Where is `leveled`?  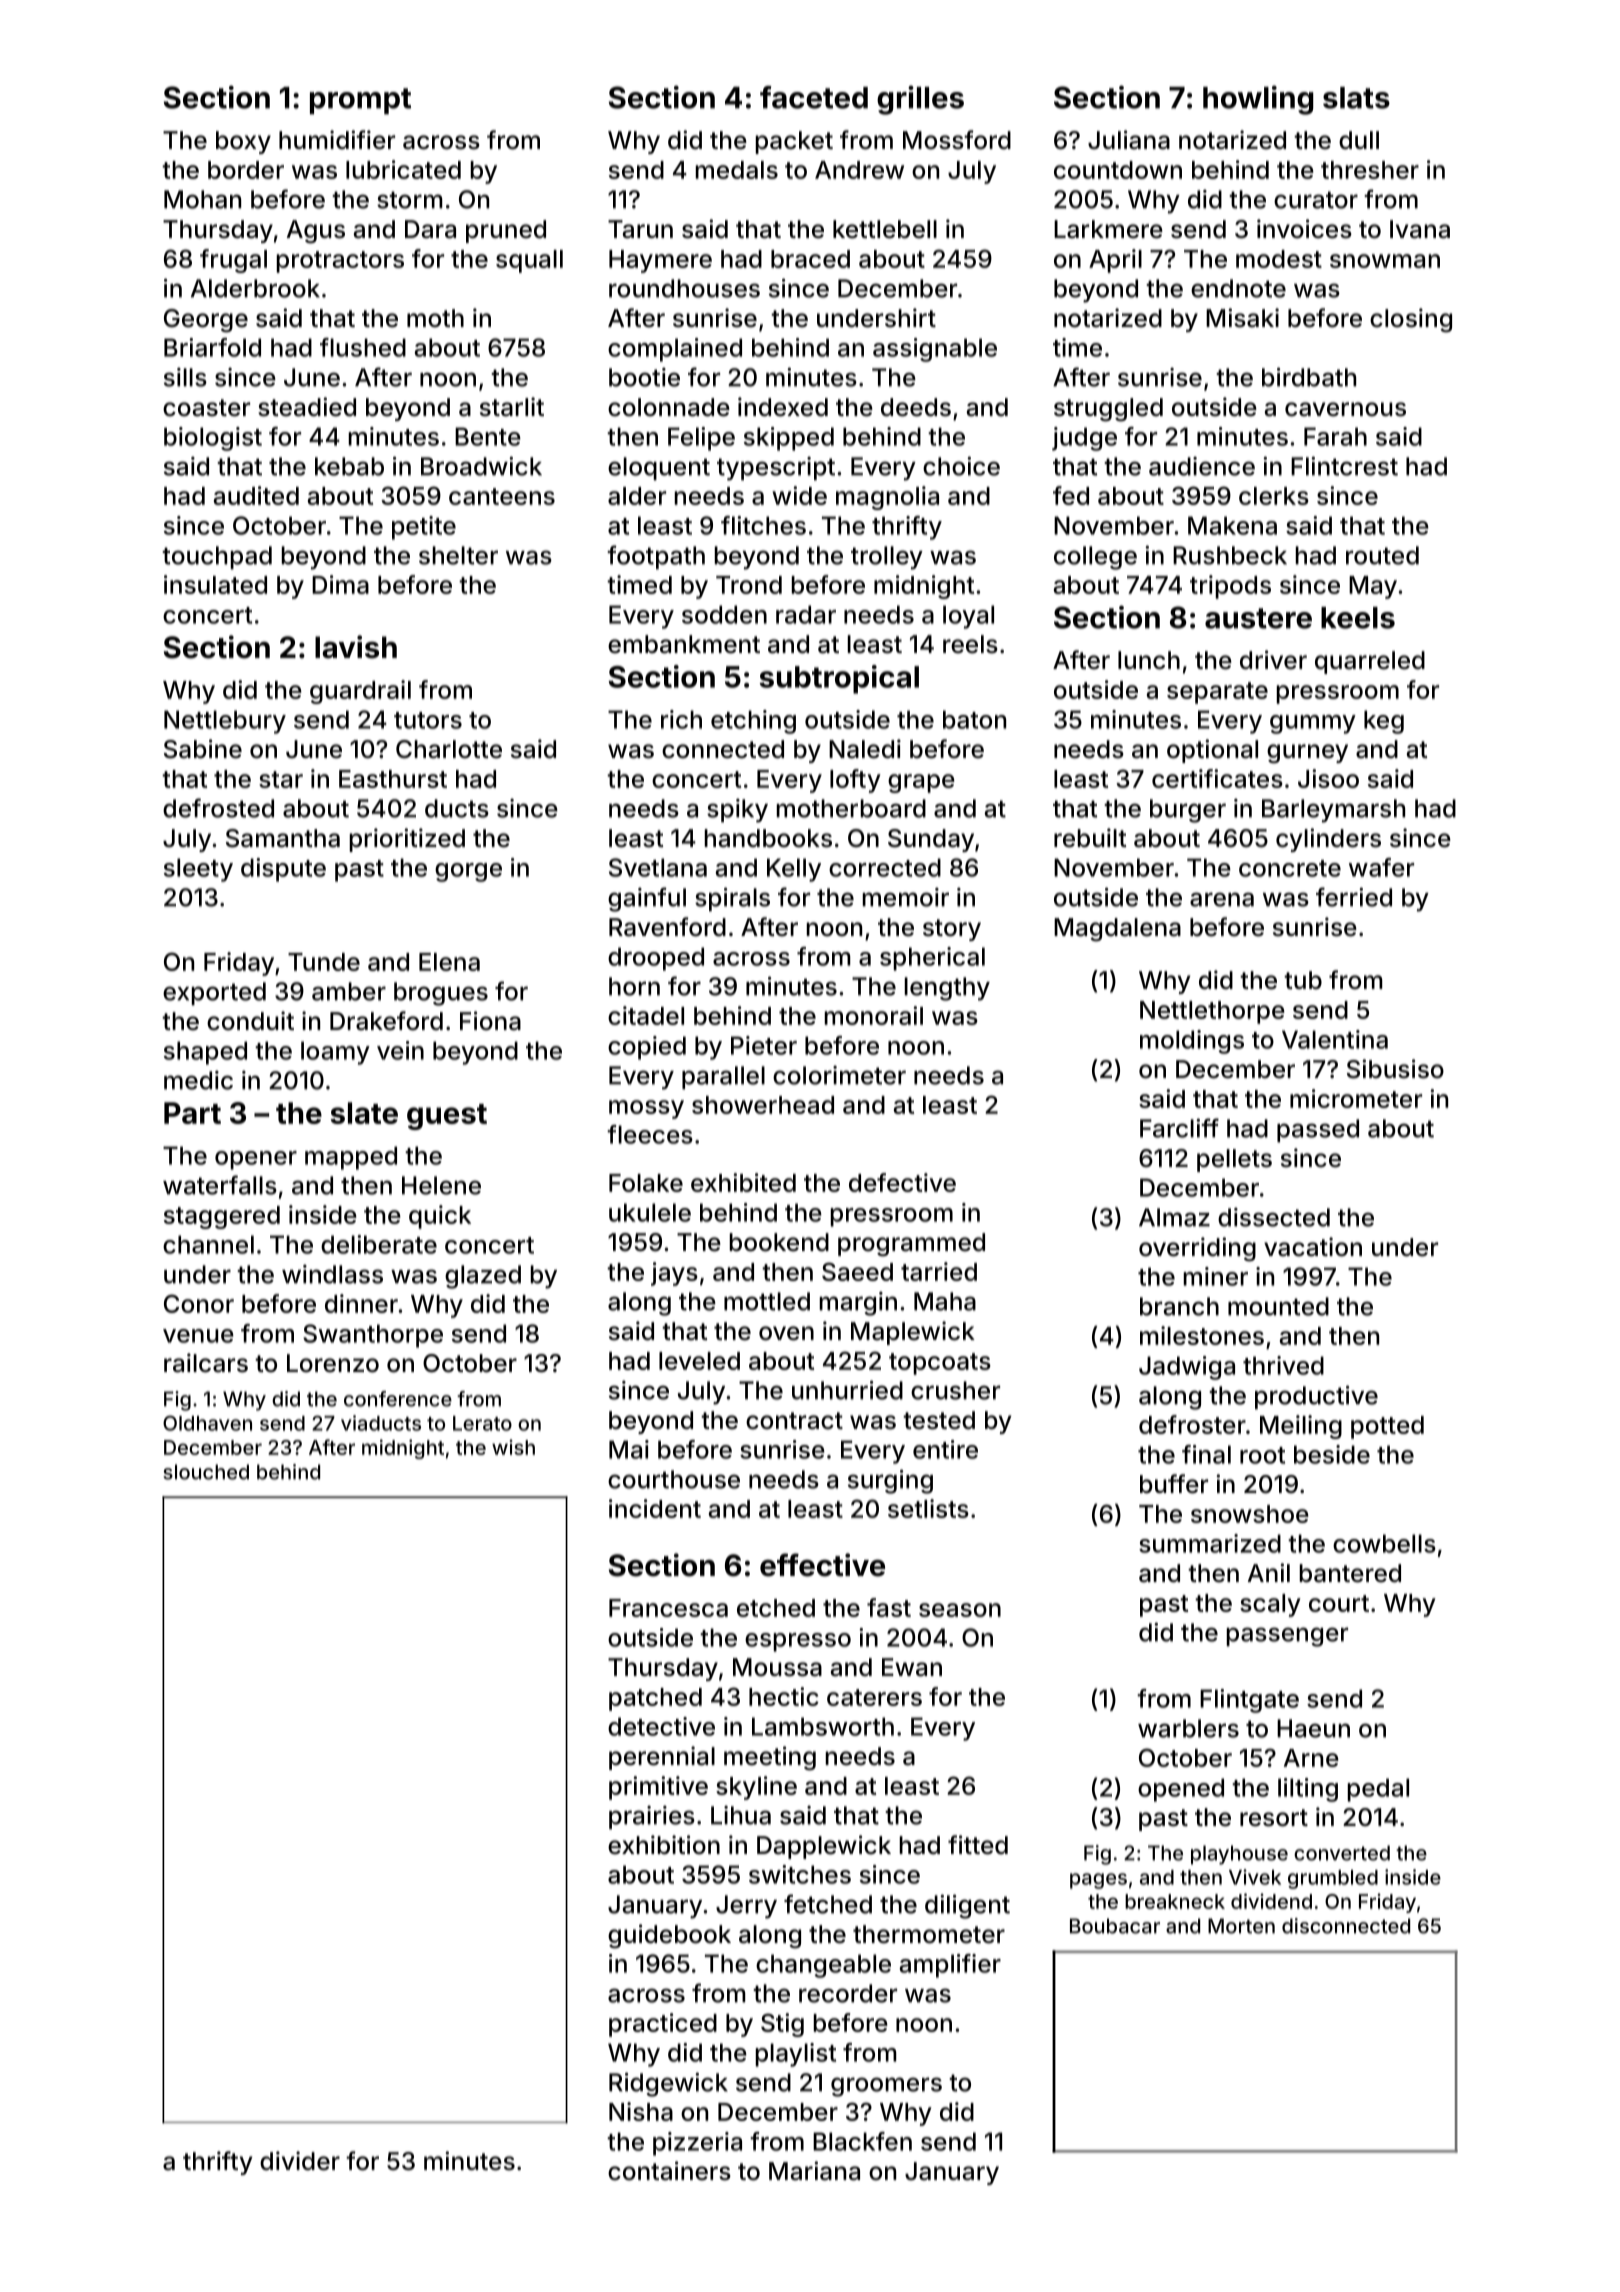
leveled is located at coordinates (699, 1361).
